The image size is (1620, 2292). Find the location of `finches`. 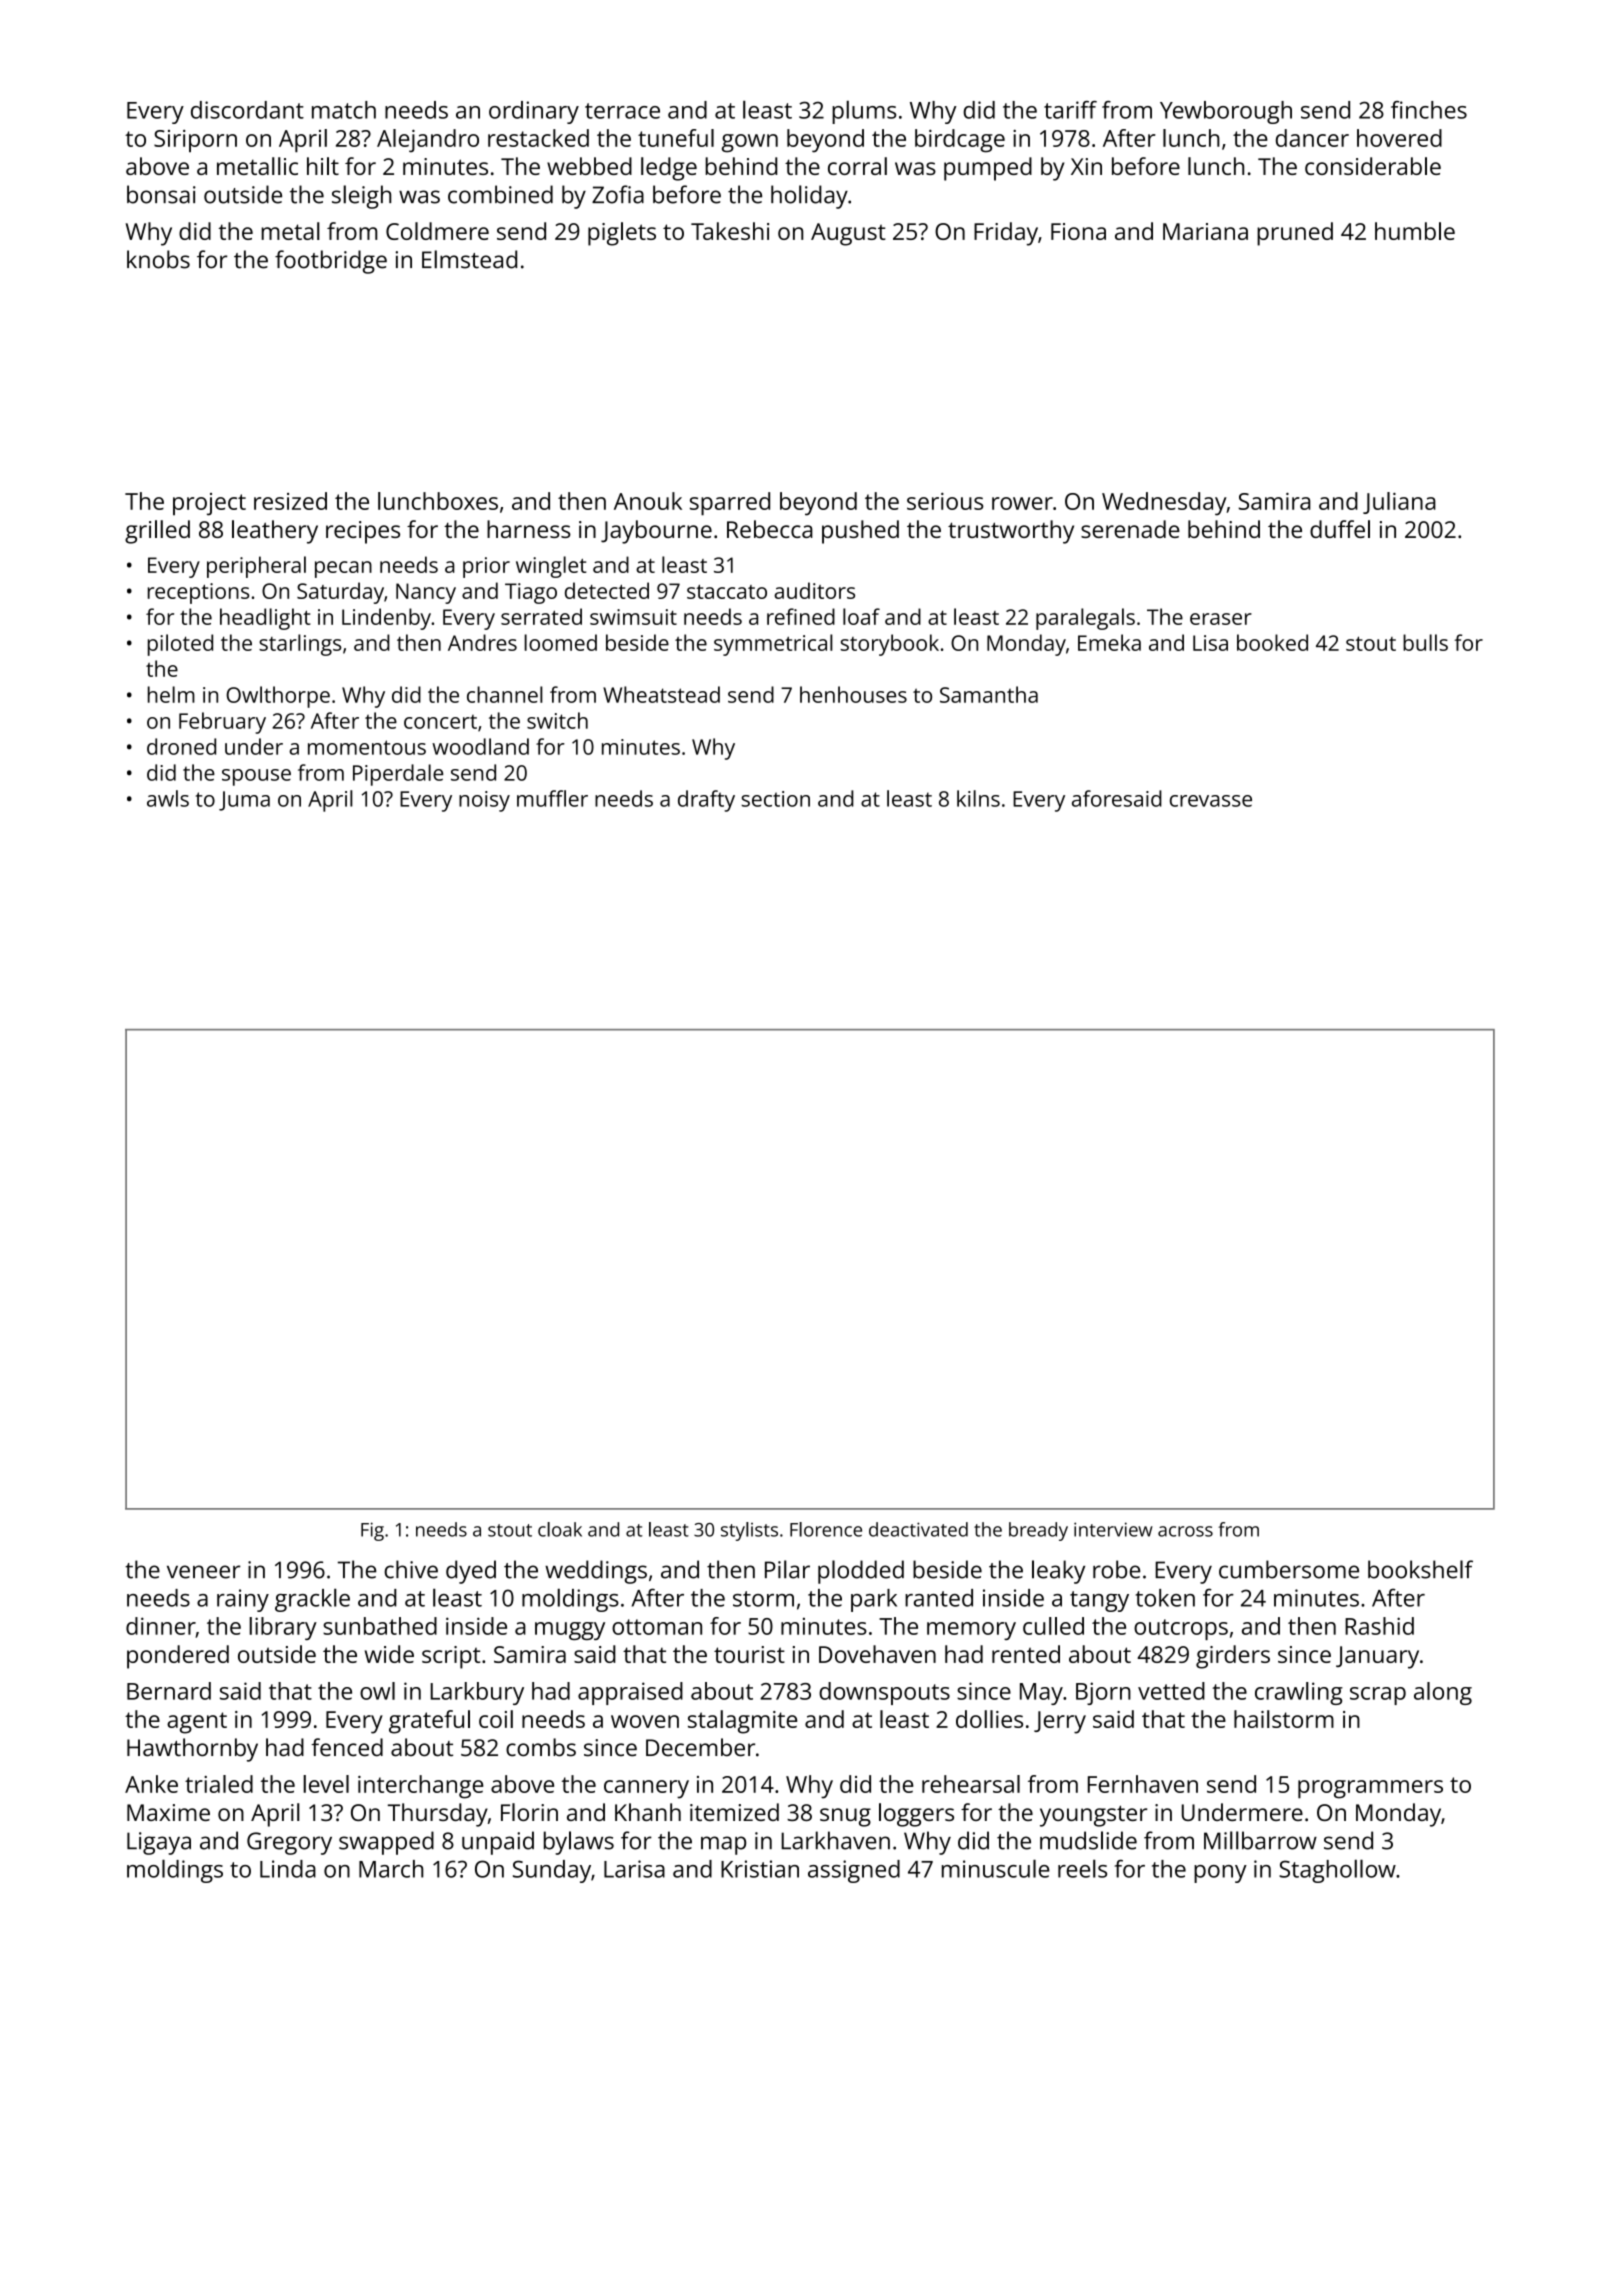

finches is located at coordinates (1429, 110).
